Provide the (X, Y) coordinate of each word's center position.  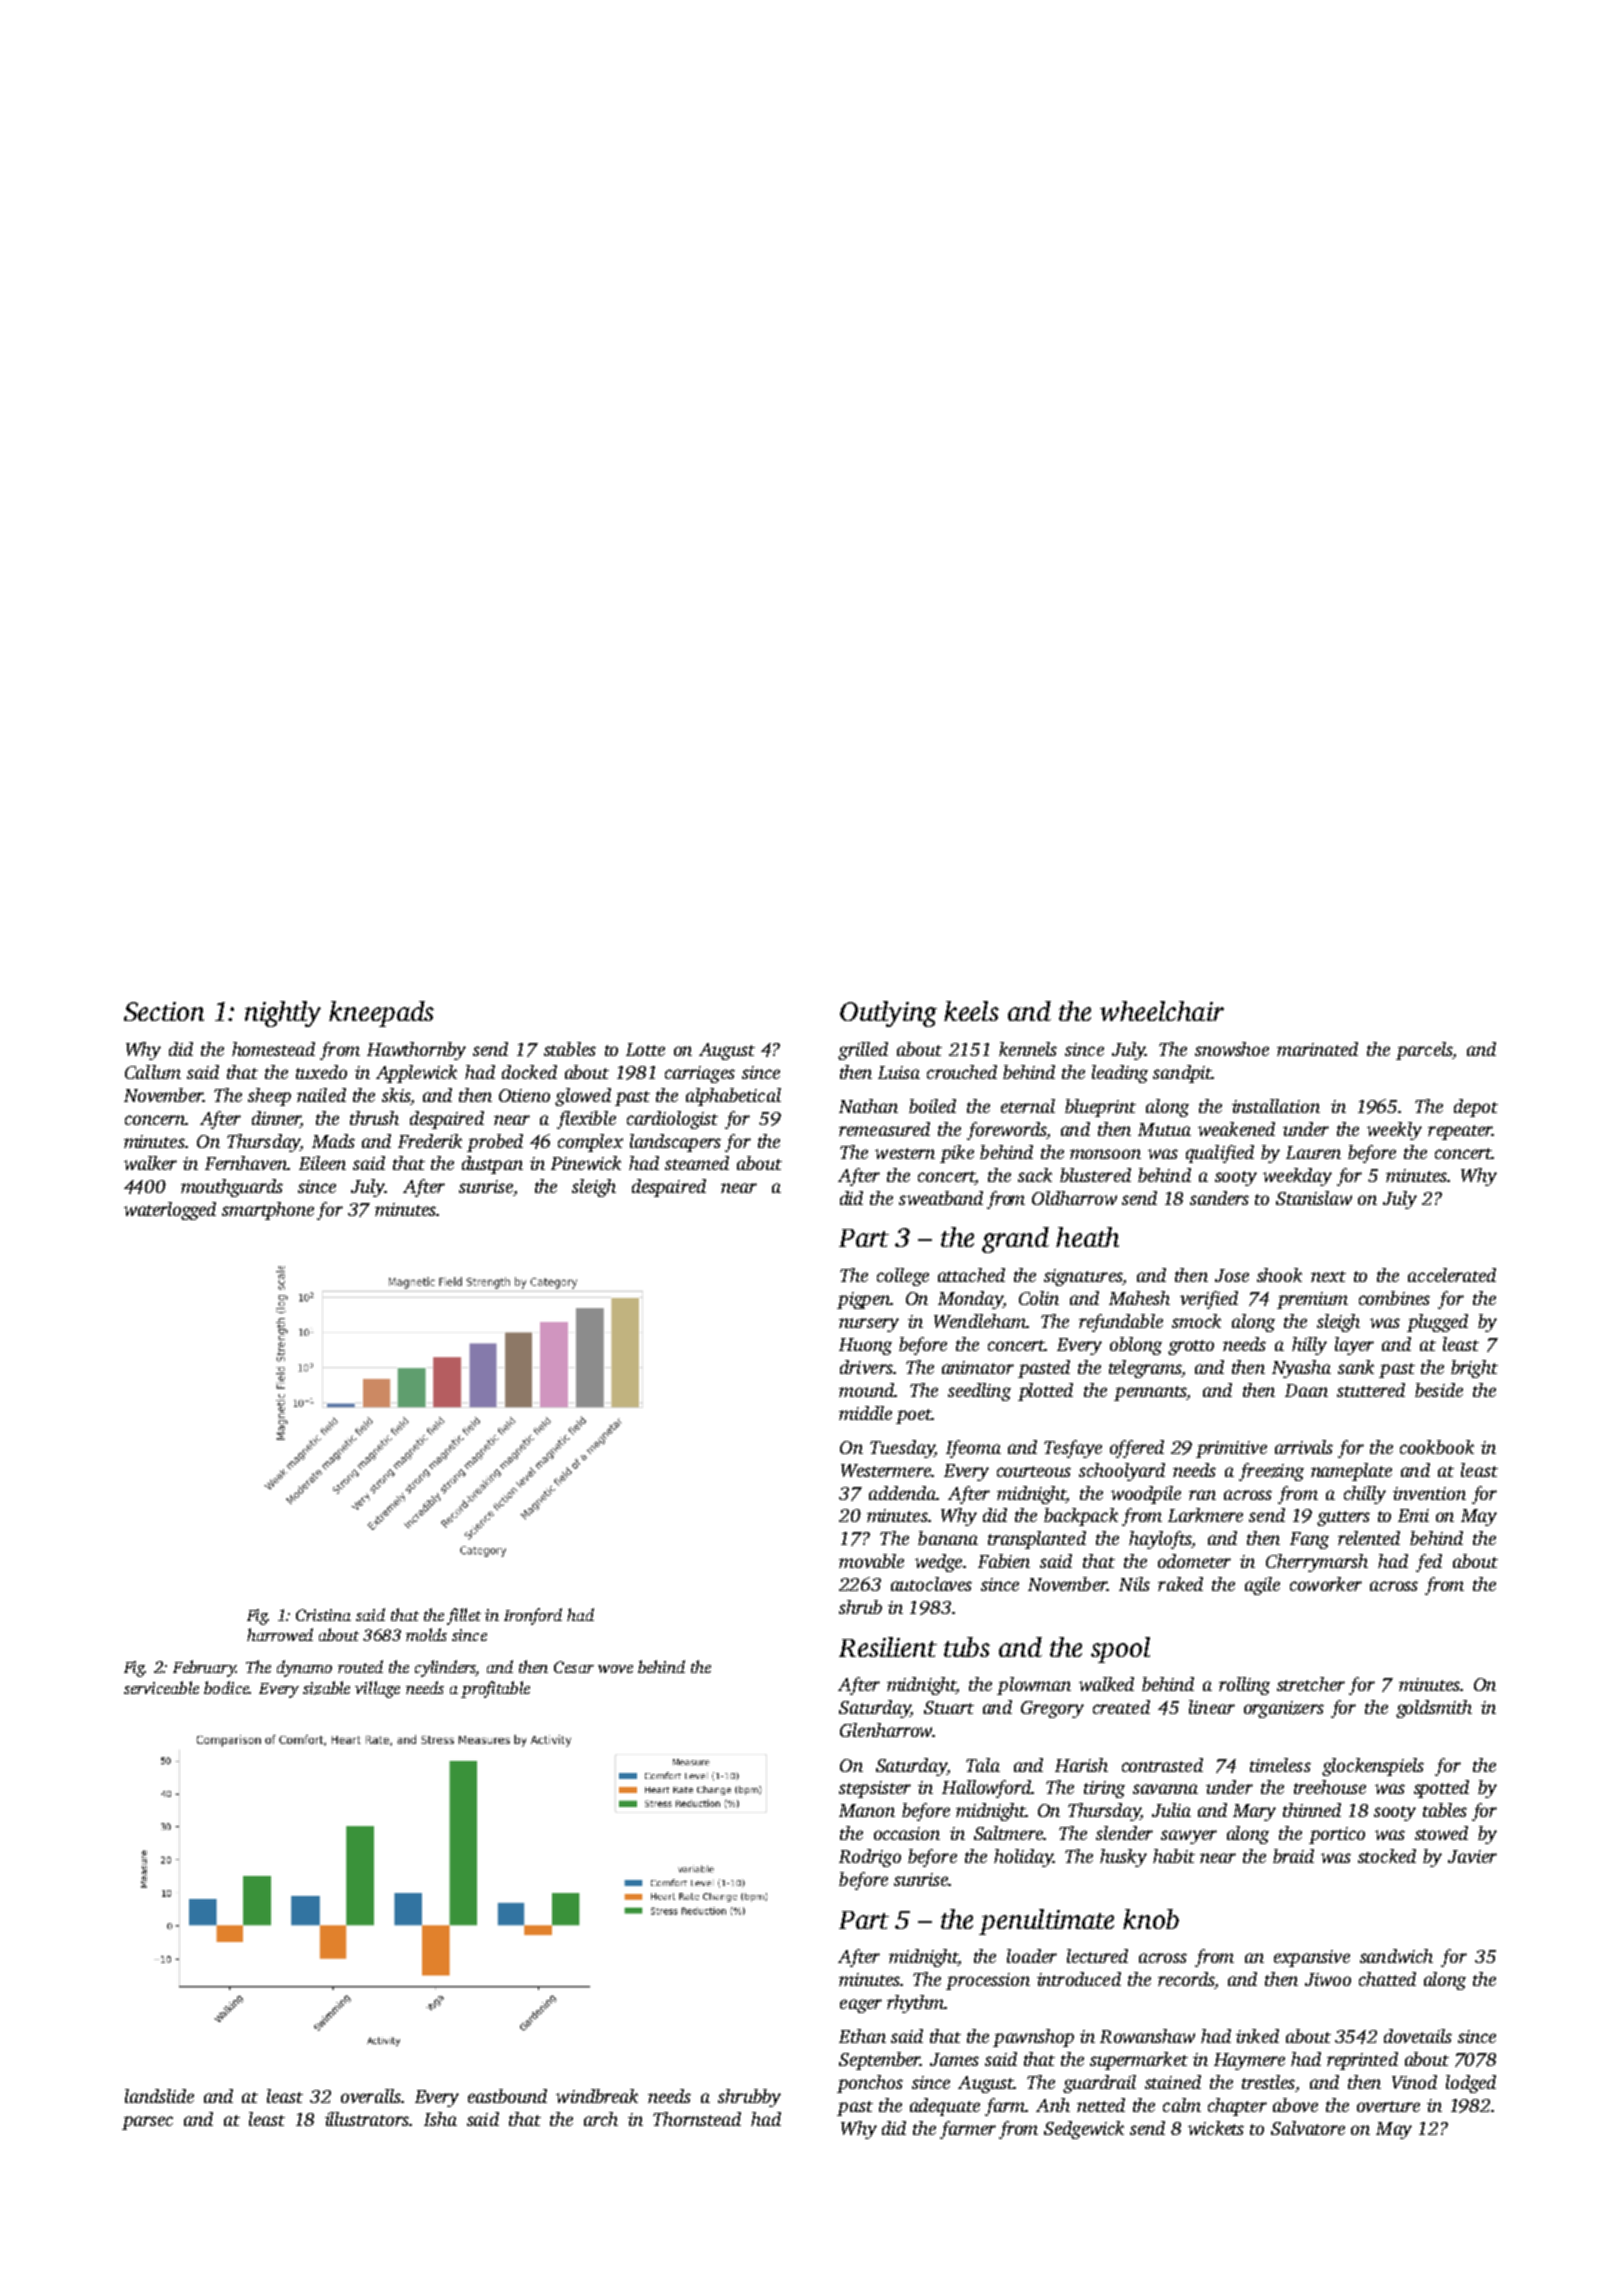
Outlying (888, 1014)
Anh (1053, 2105)
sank (1356, 1367)
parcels (1424, 1051)
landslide (159, 2096)
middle (865, 1413)
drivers (866, 1367)
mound (866, 1390)
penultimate (1046, 1922)
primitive (1231, 1449)
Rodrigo (870, 1858)
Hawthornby (416, 1051)
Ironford (533, 1616)
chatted (1387, 1979)
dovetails (1418, 2036)
